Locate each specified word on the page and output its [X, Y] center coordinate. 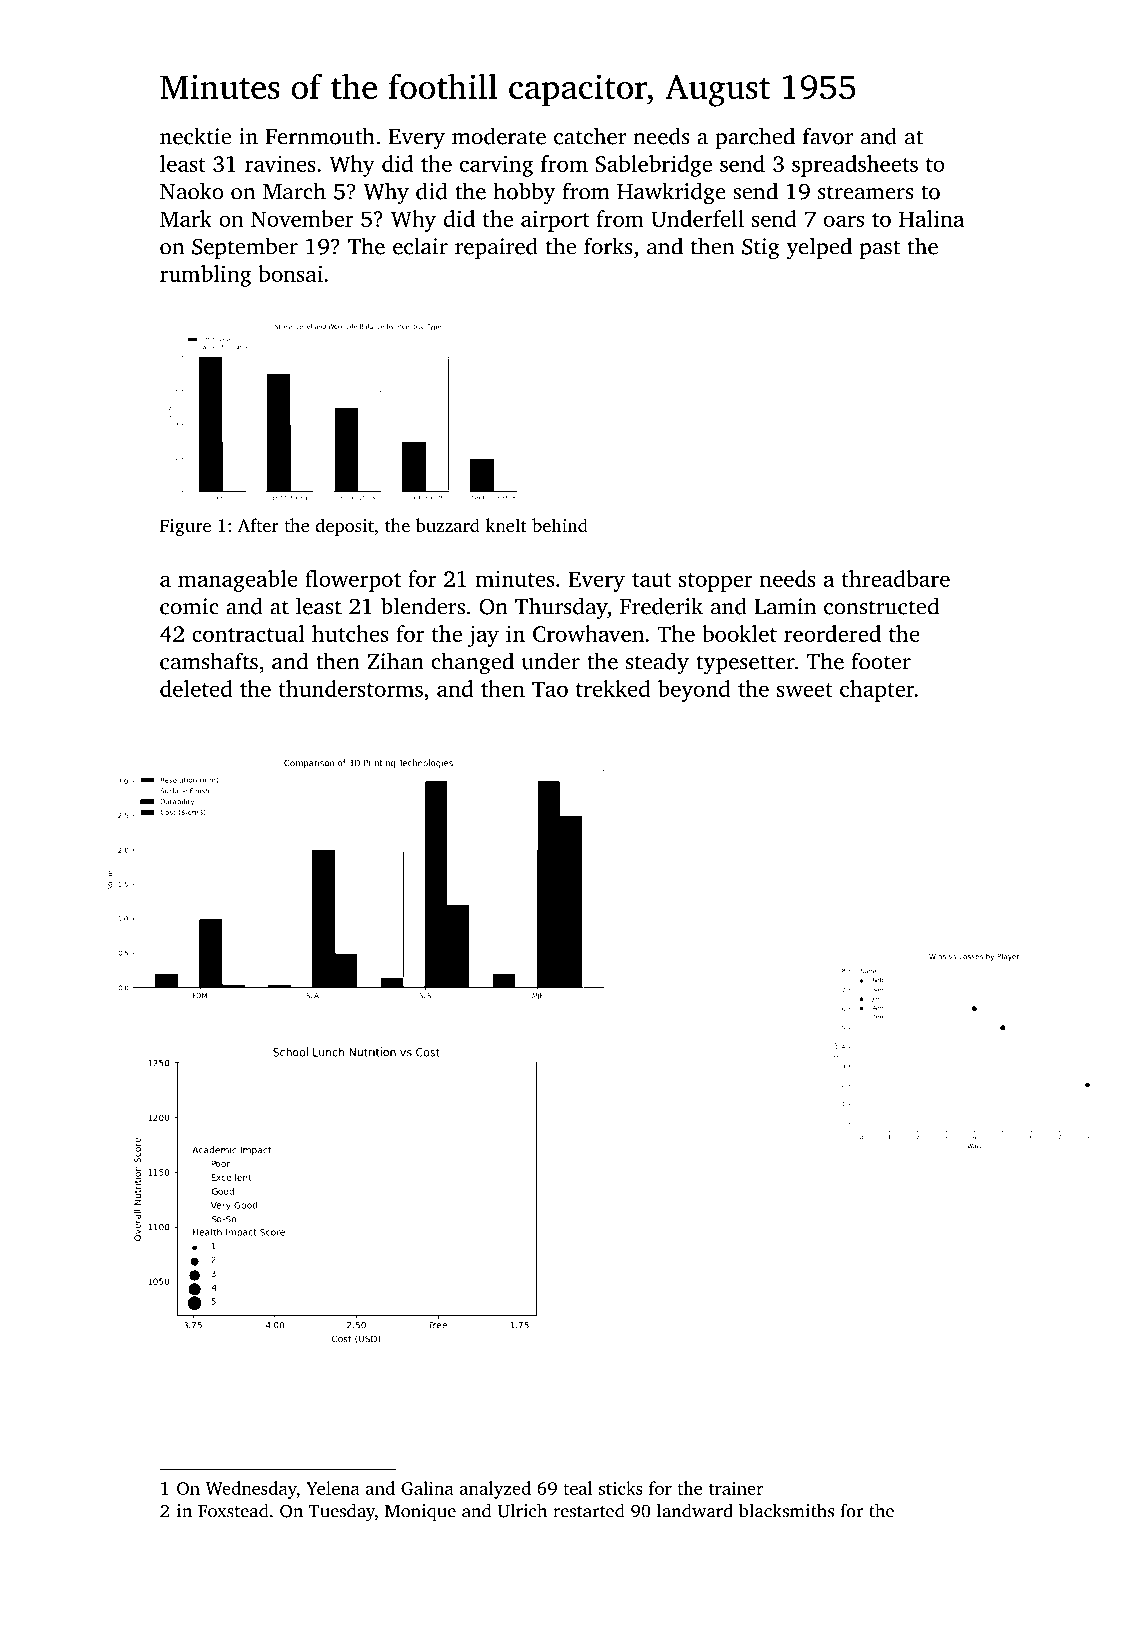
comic [189, 606]
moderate [499, 136]
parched [755, 138]
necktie [195, 136]
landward [695, 1510]
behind [560, 525]
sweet [805, 690]
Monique [420, 1513]
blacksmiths [786, 1510]
